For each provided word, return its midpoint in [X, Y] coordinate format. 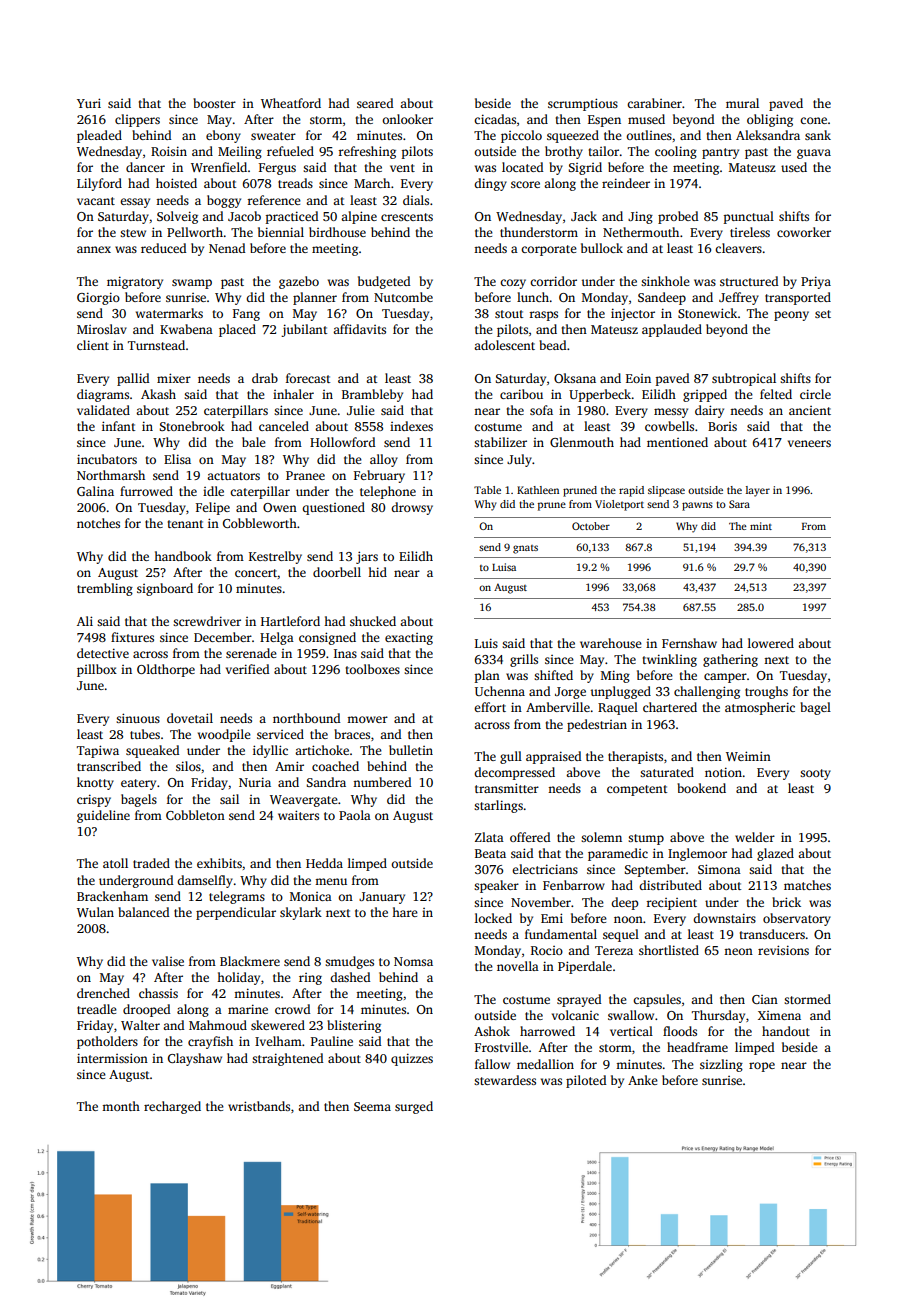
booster [214, 103]
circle [815, 394]
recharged [172, 1107]
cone [813, 120]
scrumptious [583, 104]
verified [247, 669]
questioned [333, 508]
